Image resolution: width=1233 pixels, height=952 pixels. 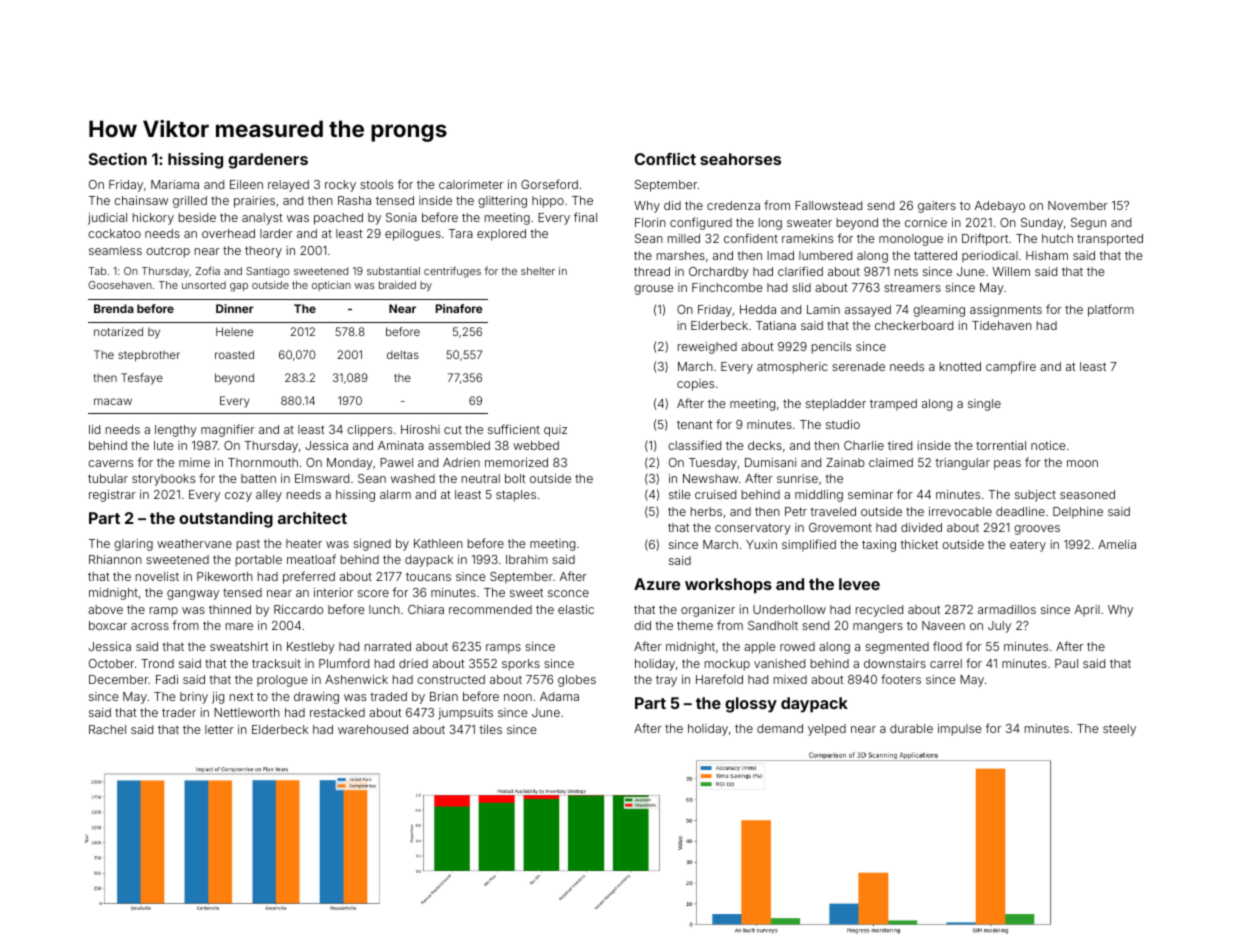 I want to click on Rachel, so click(x=107, y=729).
